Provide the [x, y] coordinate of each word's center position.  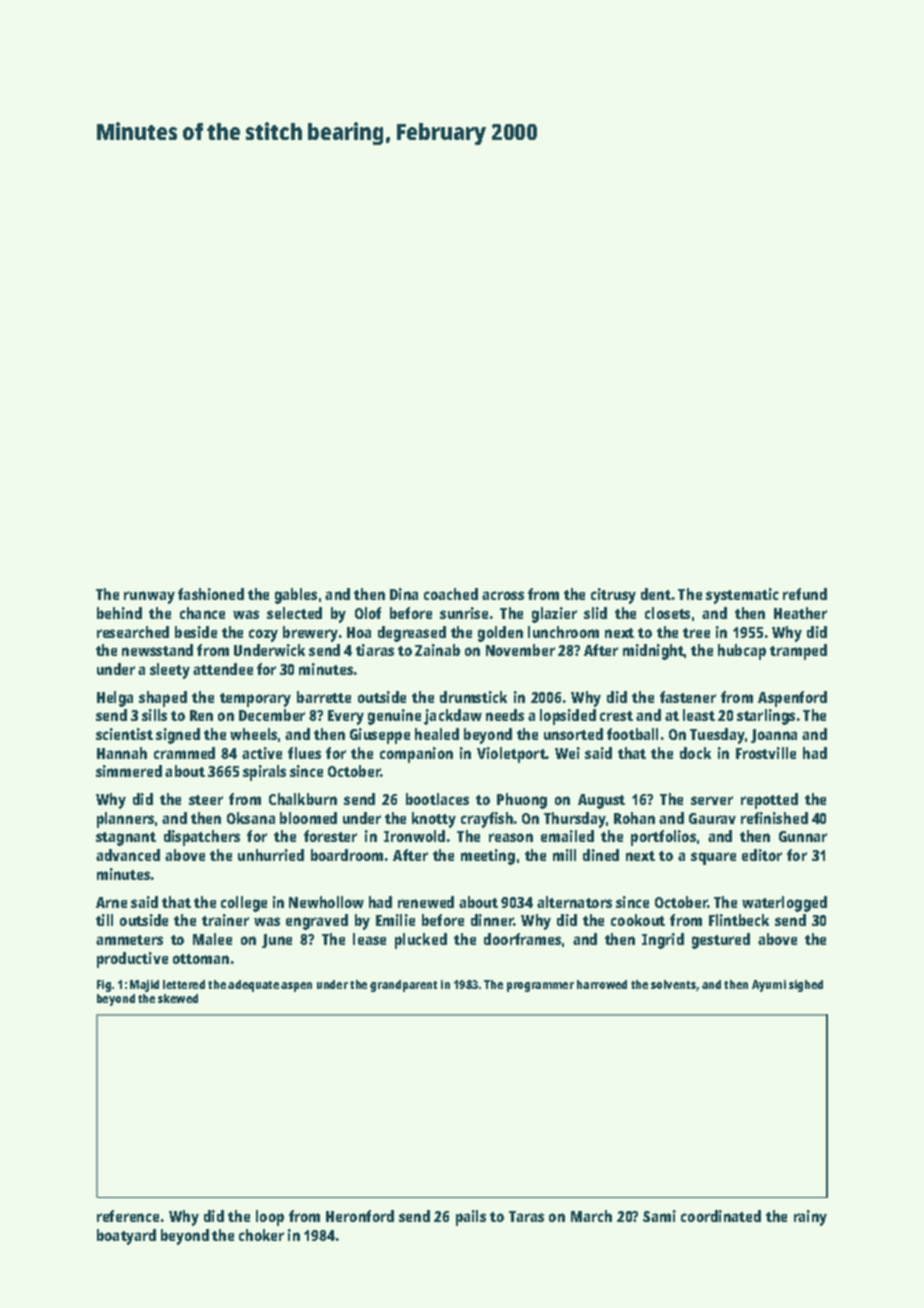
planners [125, 820]
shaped [163, 699]
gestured [721, 941]
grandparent [403, 986]
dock [695, 753]
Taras [526, 1216]
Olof [368, 613]
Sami [659, 1216]
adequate [253, 986]
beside [196, 632]
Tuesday [717, 736]
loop [270, 1218]
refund [805, 594]
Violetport [511, 755]
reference [128, 1216]
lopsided [568, 717]
